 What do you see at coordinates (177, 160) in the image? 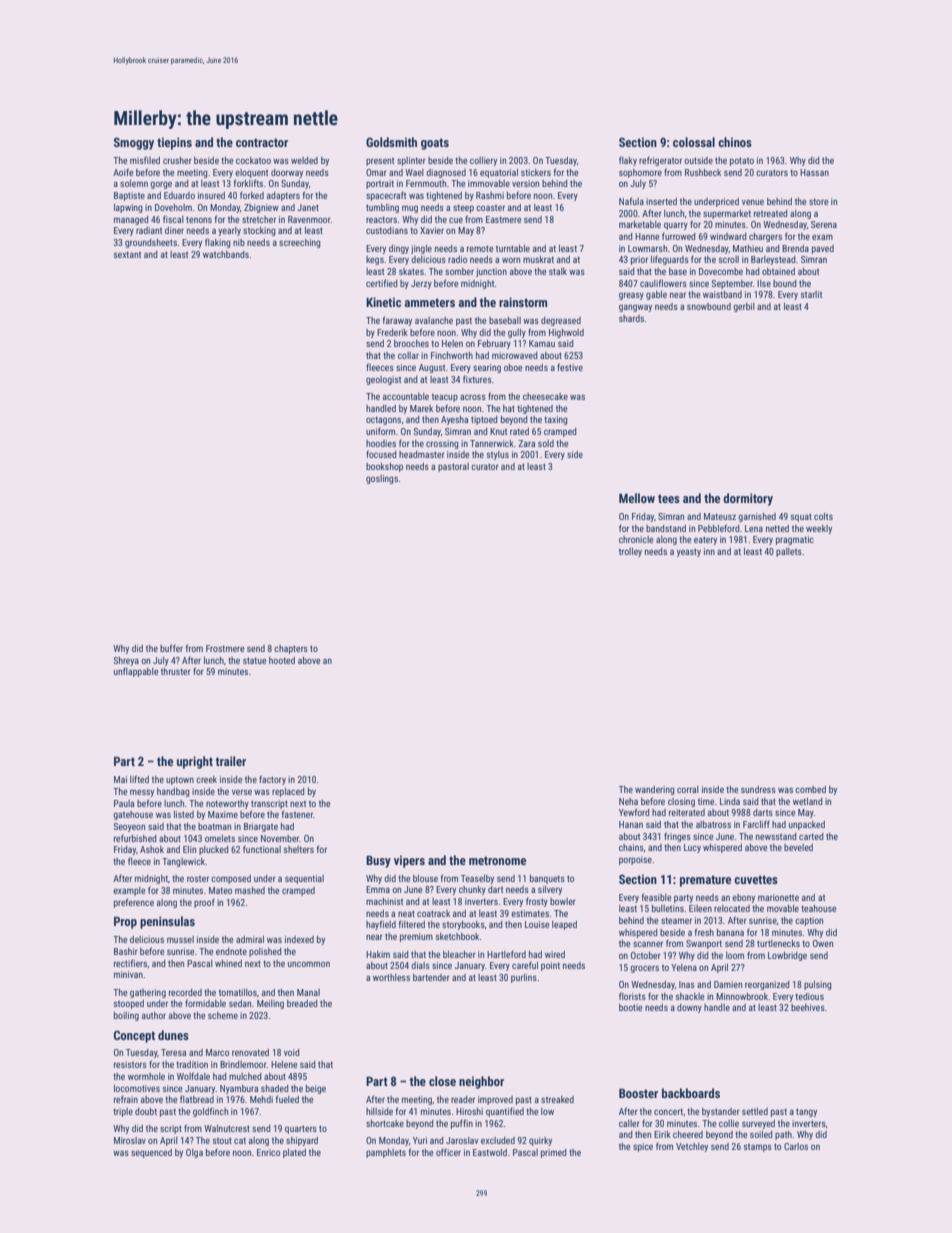
I see `crusher` at bounding box center [177, 160].
